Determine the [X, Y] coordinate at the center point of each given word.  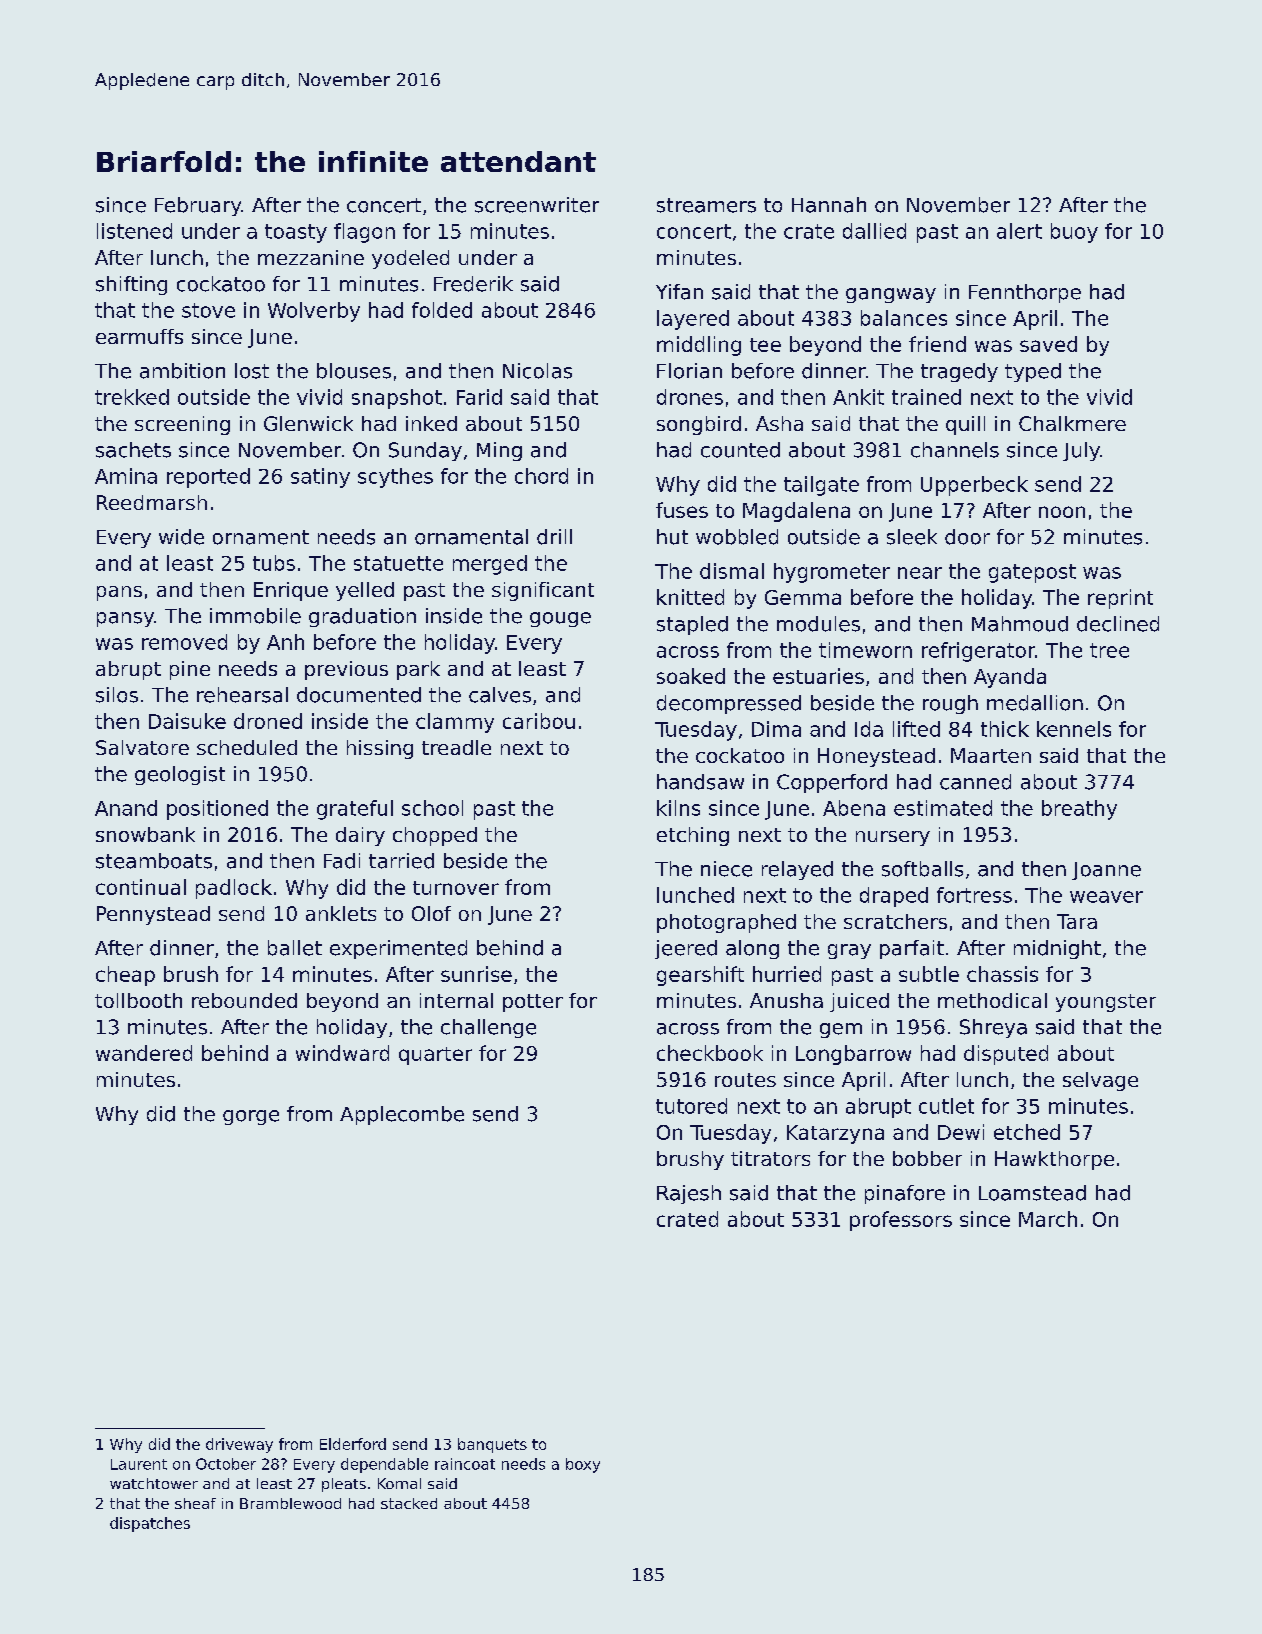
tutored [691, 1106]
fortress [974, 895]
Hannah [829, 205]
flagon [364, 233]
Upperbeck [974, 486]
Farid [479, 397]
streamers [706, 205]
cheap [125, 976]
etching [693, 836]
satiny [320, 478]
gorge [251, 1117]
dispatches [150, 1524]
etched [1027, 1132]
